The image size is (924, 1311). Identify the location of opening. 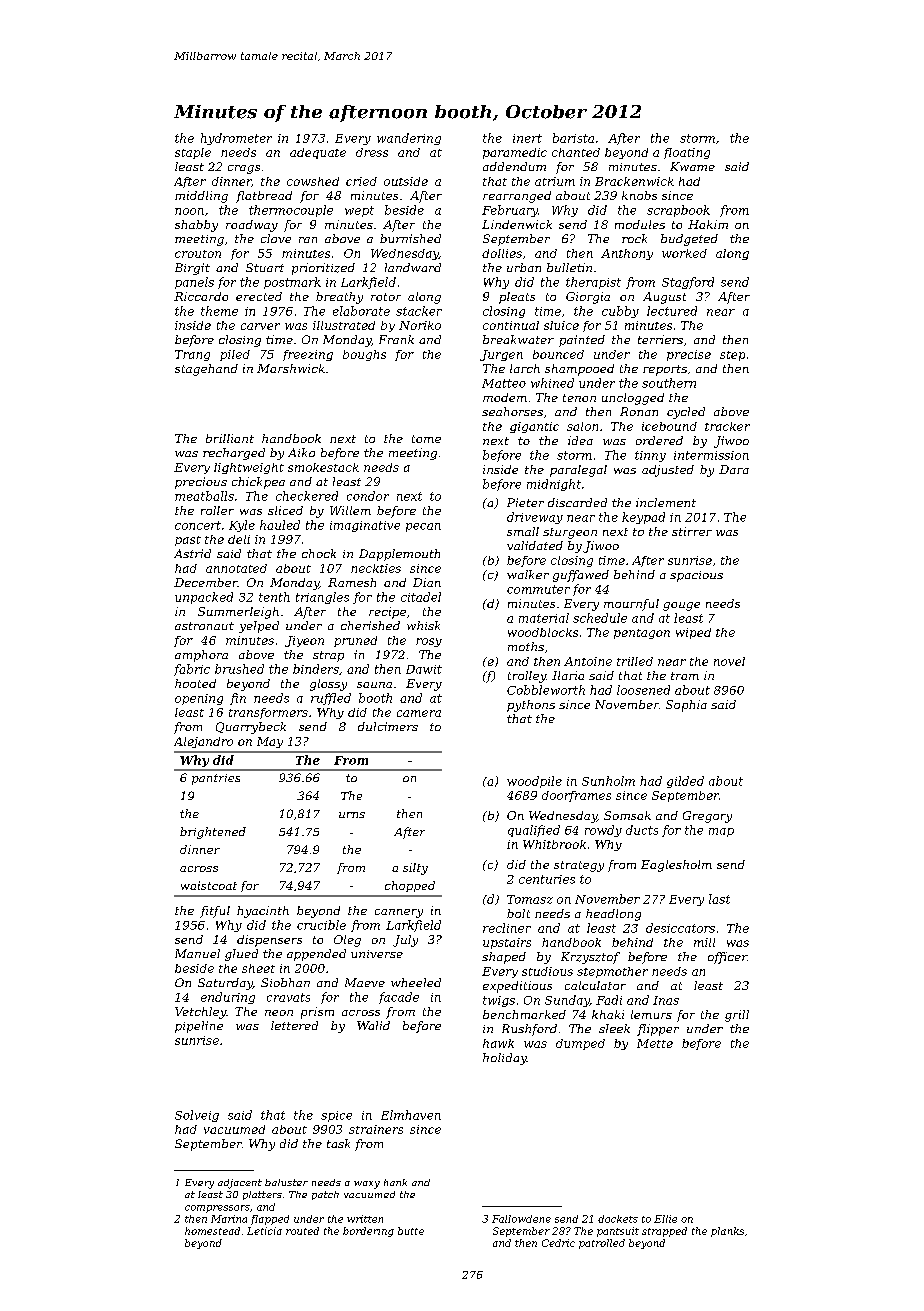
(199, 699).
